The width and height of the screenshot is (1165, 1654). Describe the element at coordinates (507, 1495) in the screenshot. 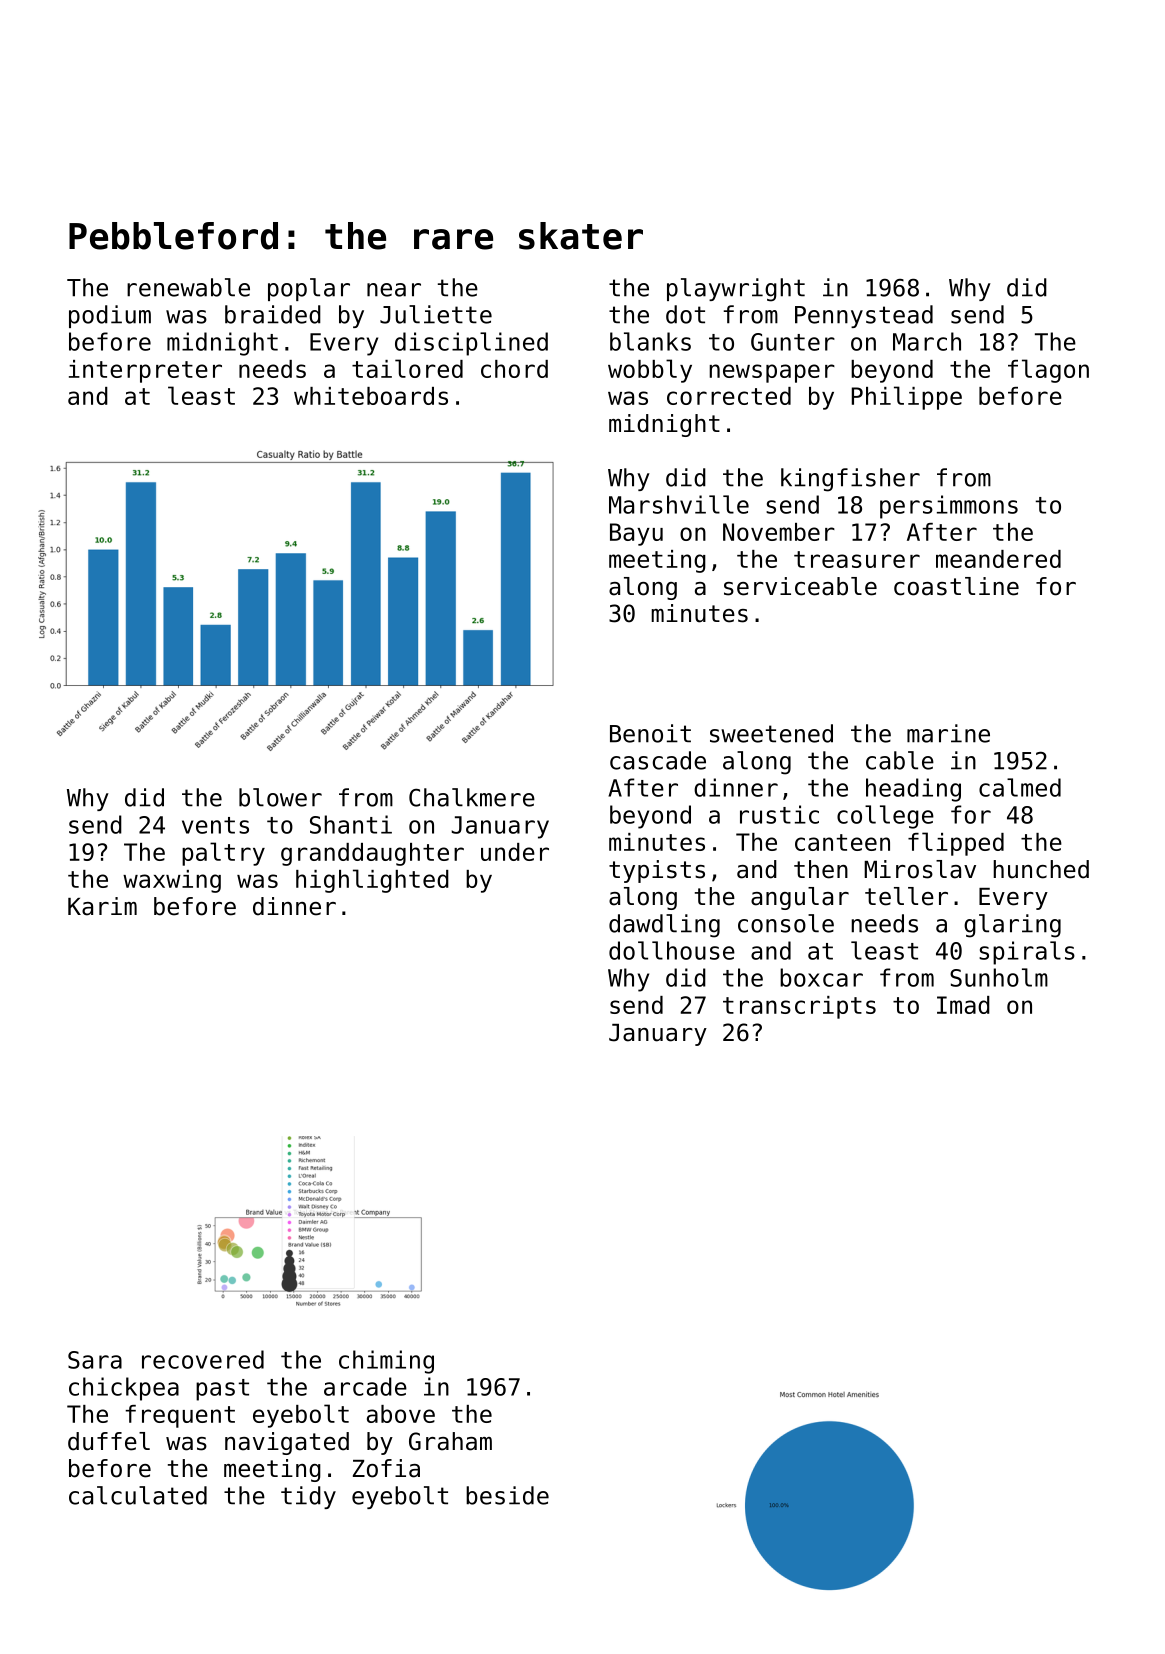

I see `beside` at that location.
